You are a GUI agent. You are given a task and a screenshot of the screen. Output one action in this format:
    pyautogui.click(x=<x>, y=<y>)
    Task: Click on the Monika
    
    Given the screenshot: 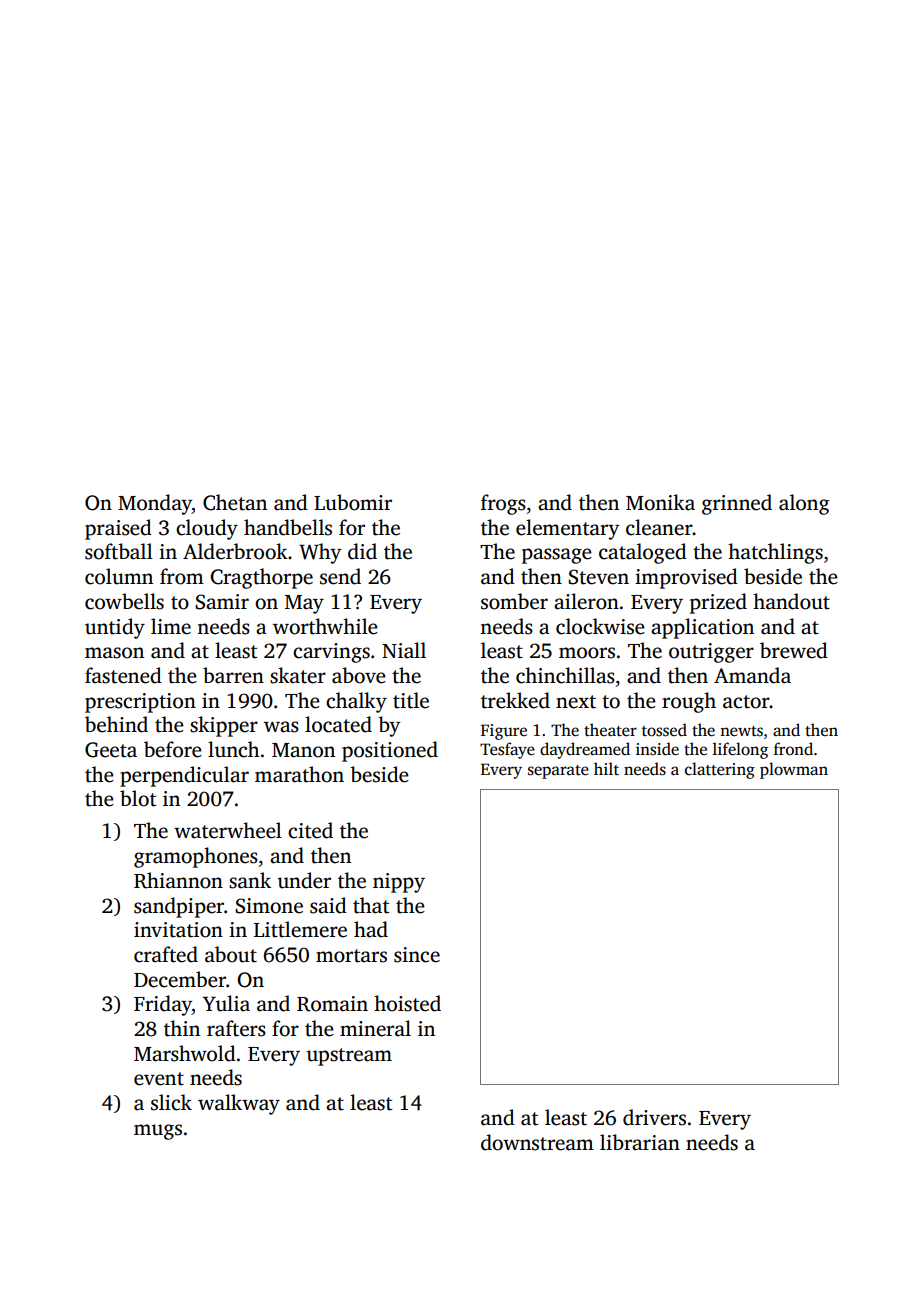 What is the action you would take?
    pyautogui.click(x=660, y=502)
